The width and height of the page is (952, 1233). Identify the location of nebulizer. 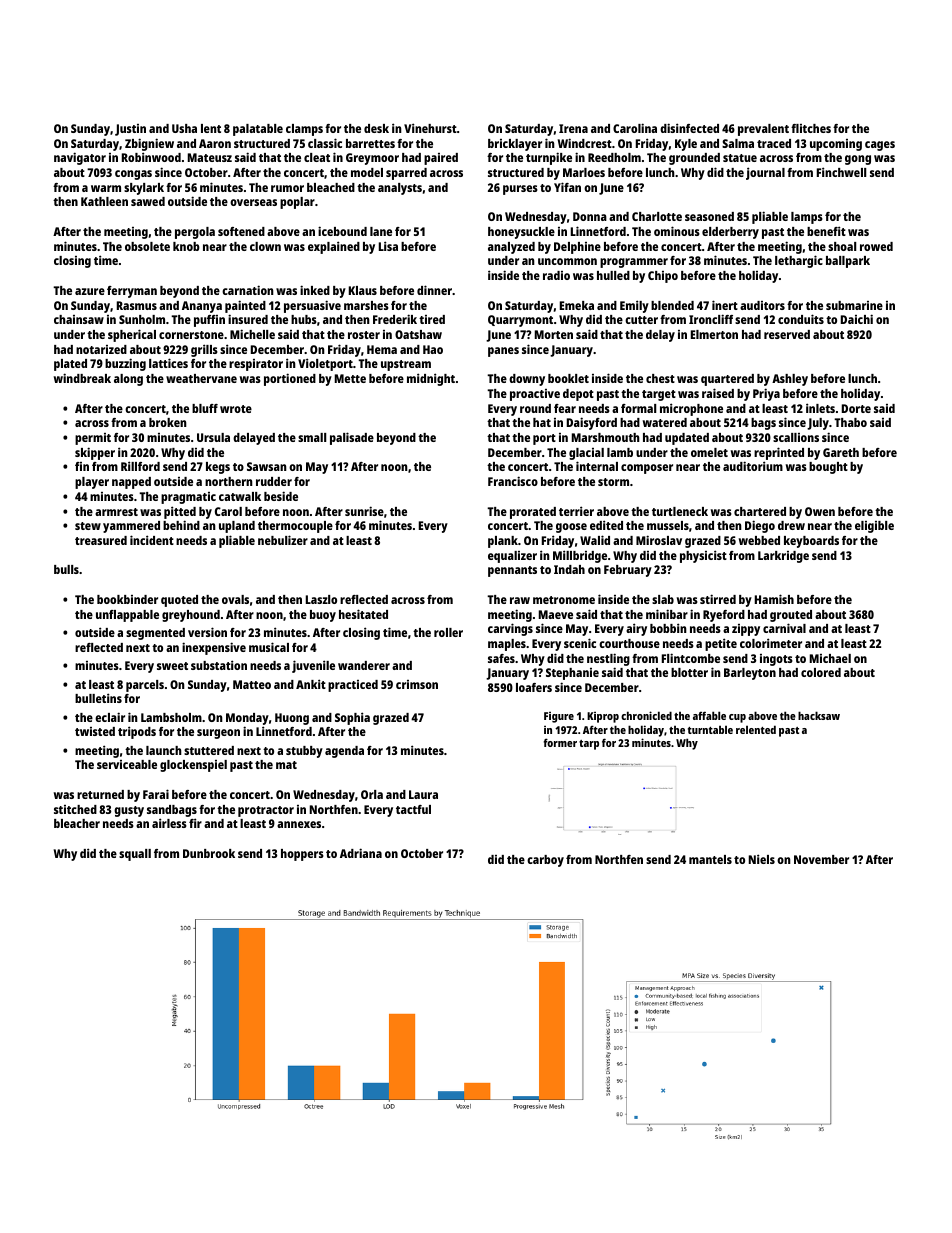
(283, 540).
